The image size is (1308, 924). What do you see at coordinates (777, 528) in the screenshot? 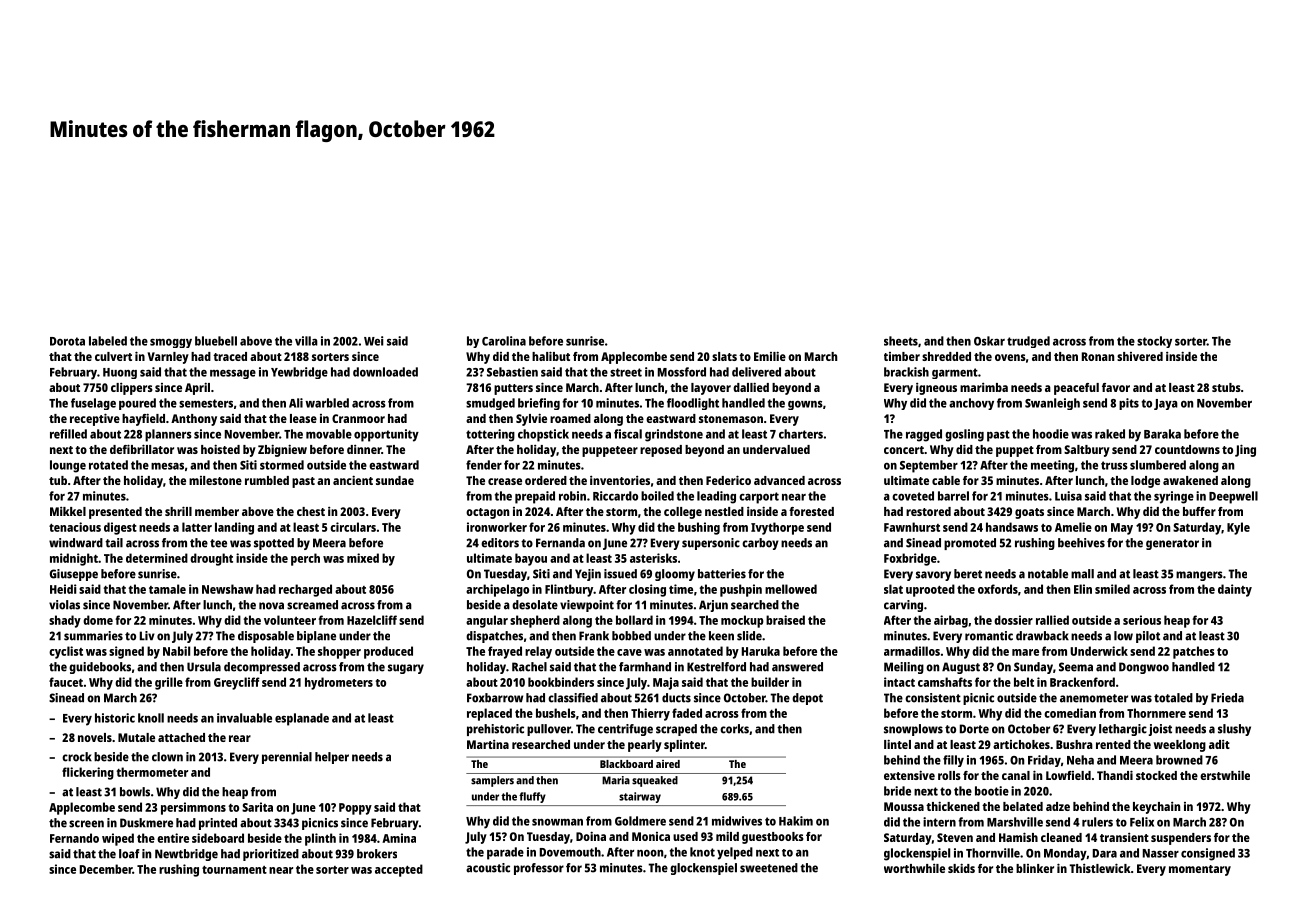
I see `Ivythorpe` at bounding box center [777, 528].
